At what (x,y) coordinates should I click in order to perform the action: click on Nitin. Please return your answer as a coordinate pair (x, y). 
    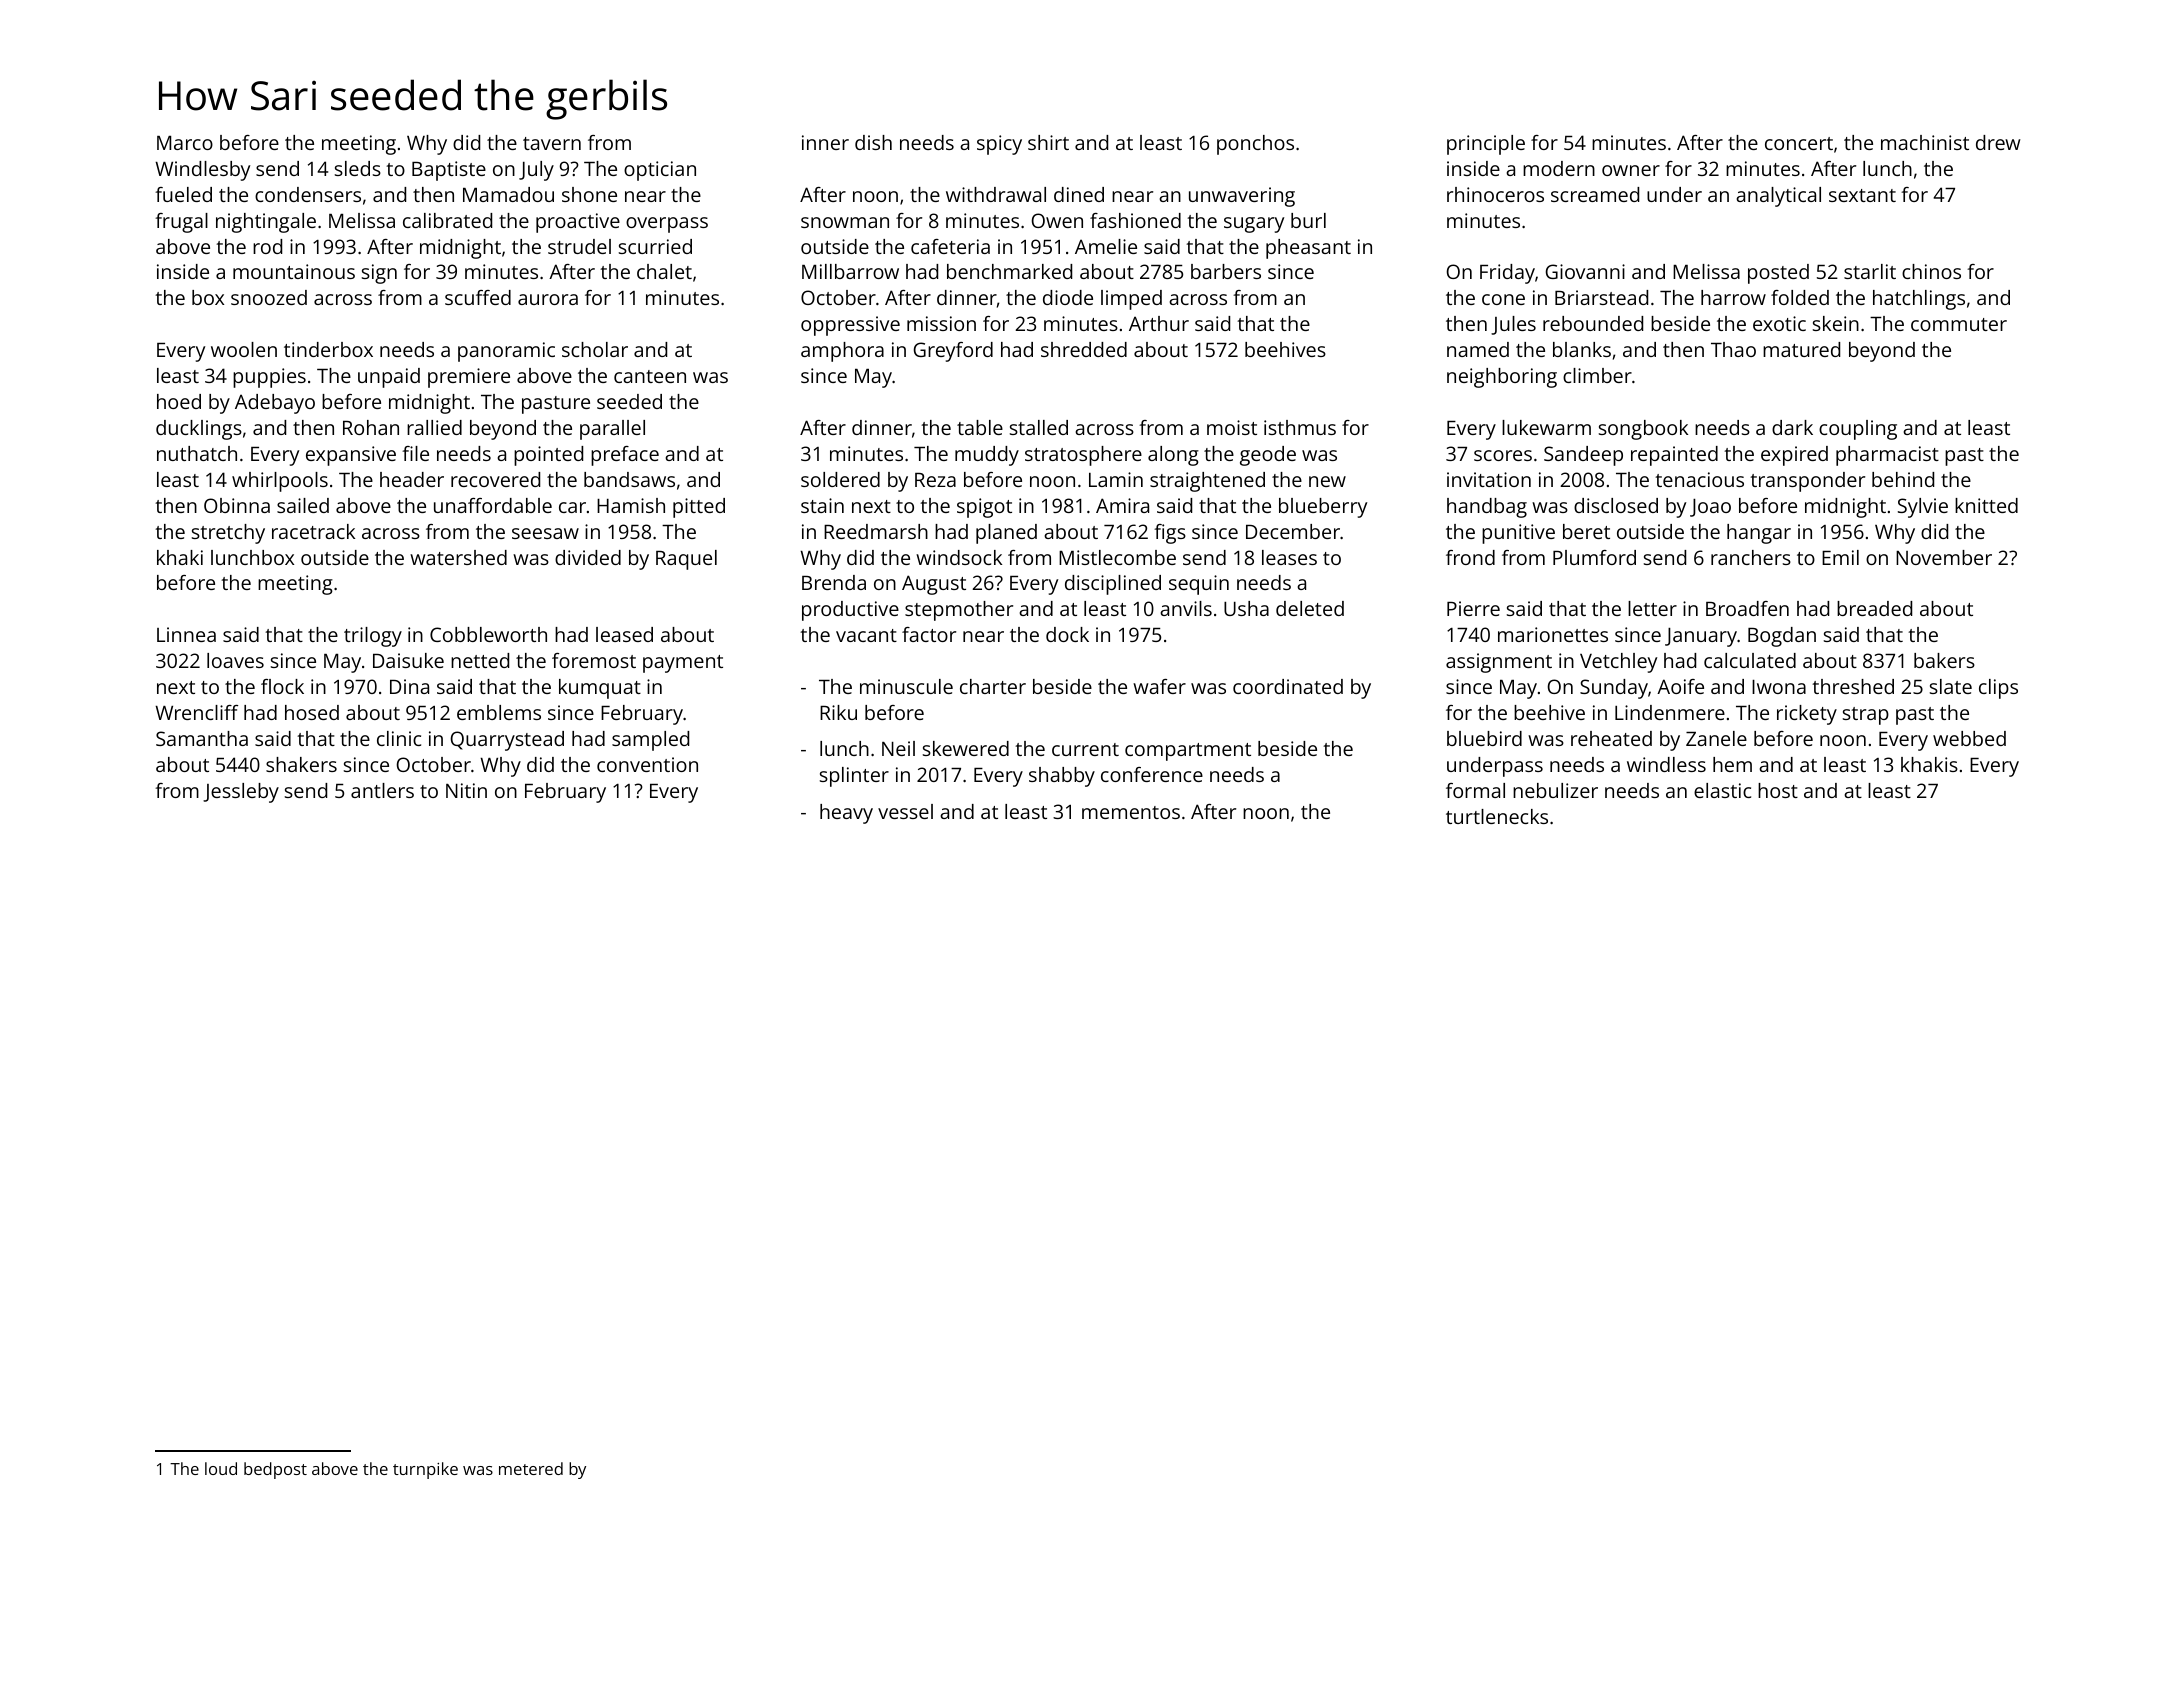
    Looking at the image, I should click on (466, 790).
